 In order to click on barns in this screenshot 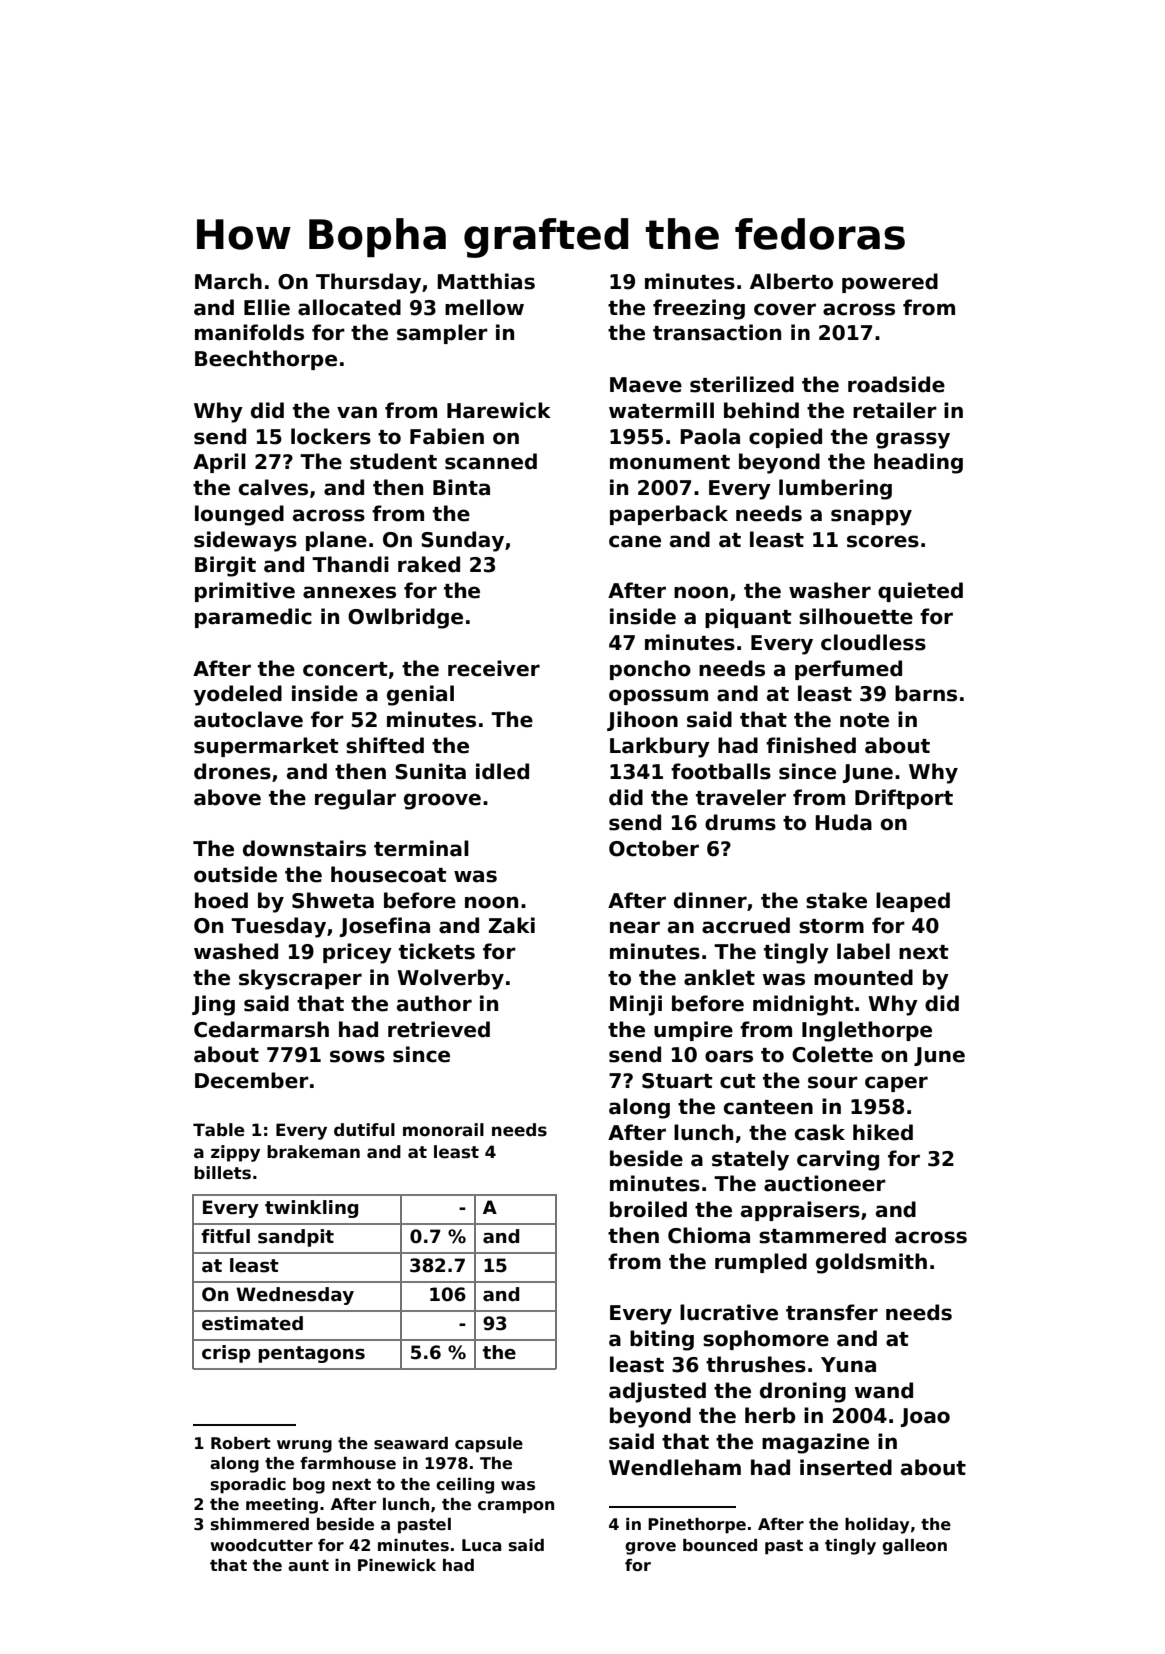, I will do `click(926, 693)`.
